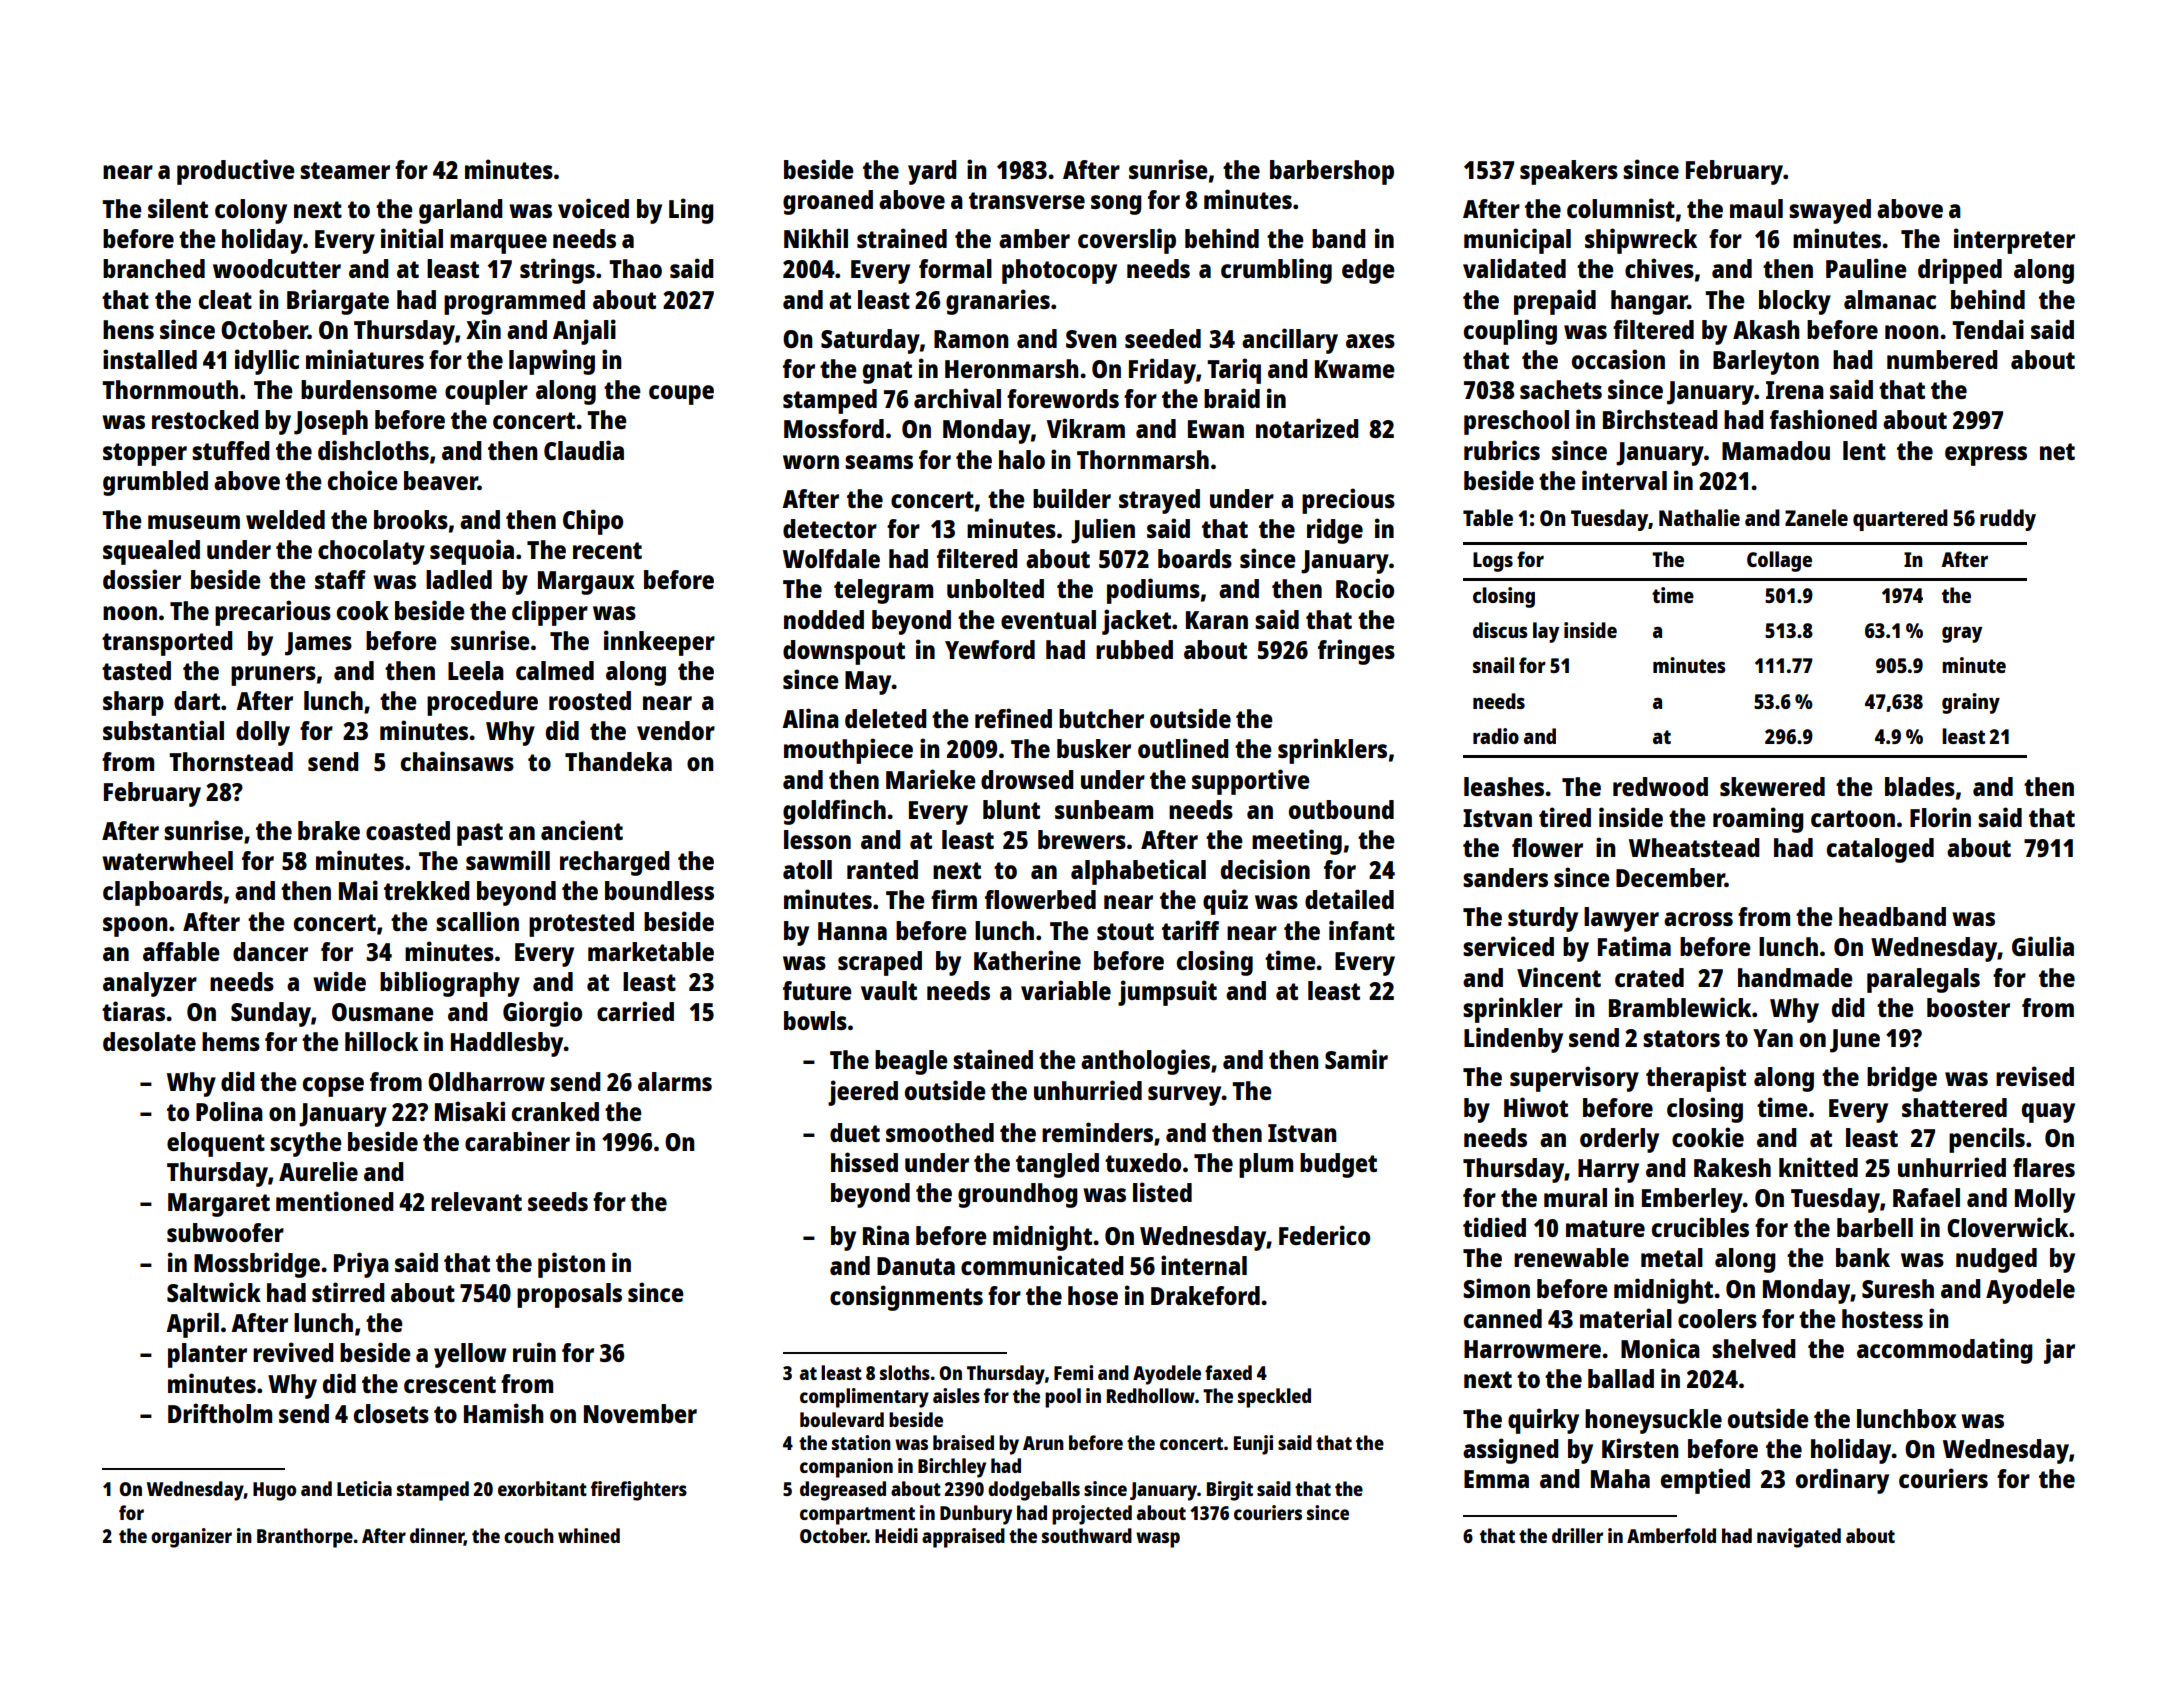  What do you see at coordinates (1971, 703) in the page?
I see `grainy` at bounding box center [1971, 703].
